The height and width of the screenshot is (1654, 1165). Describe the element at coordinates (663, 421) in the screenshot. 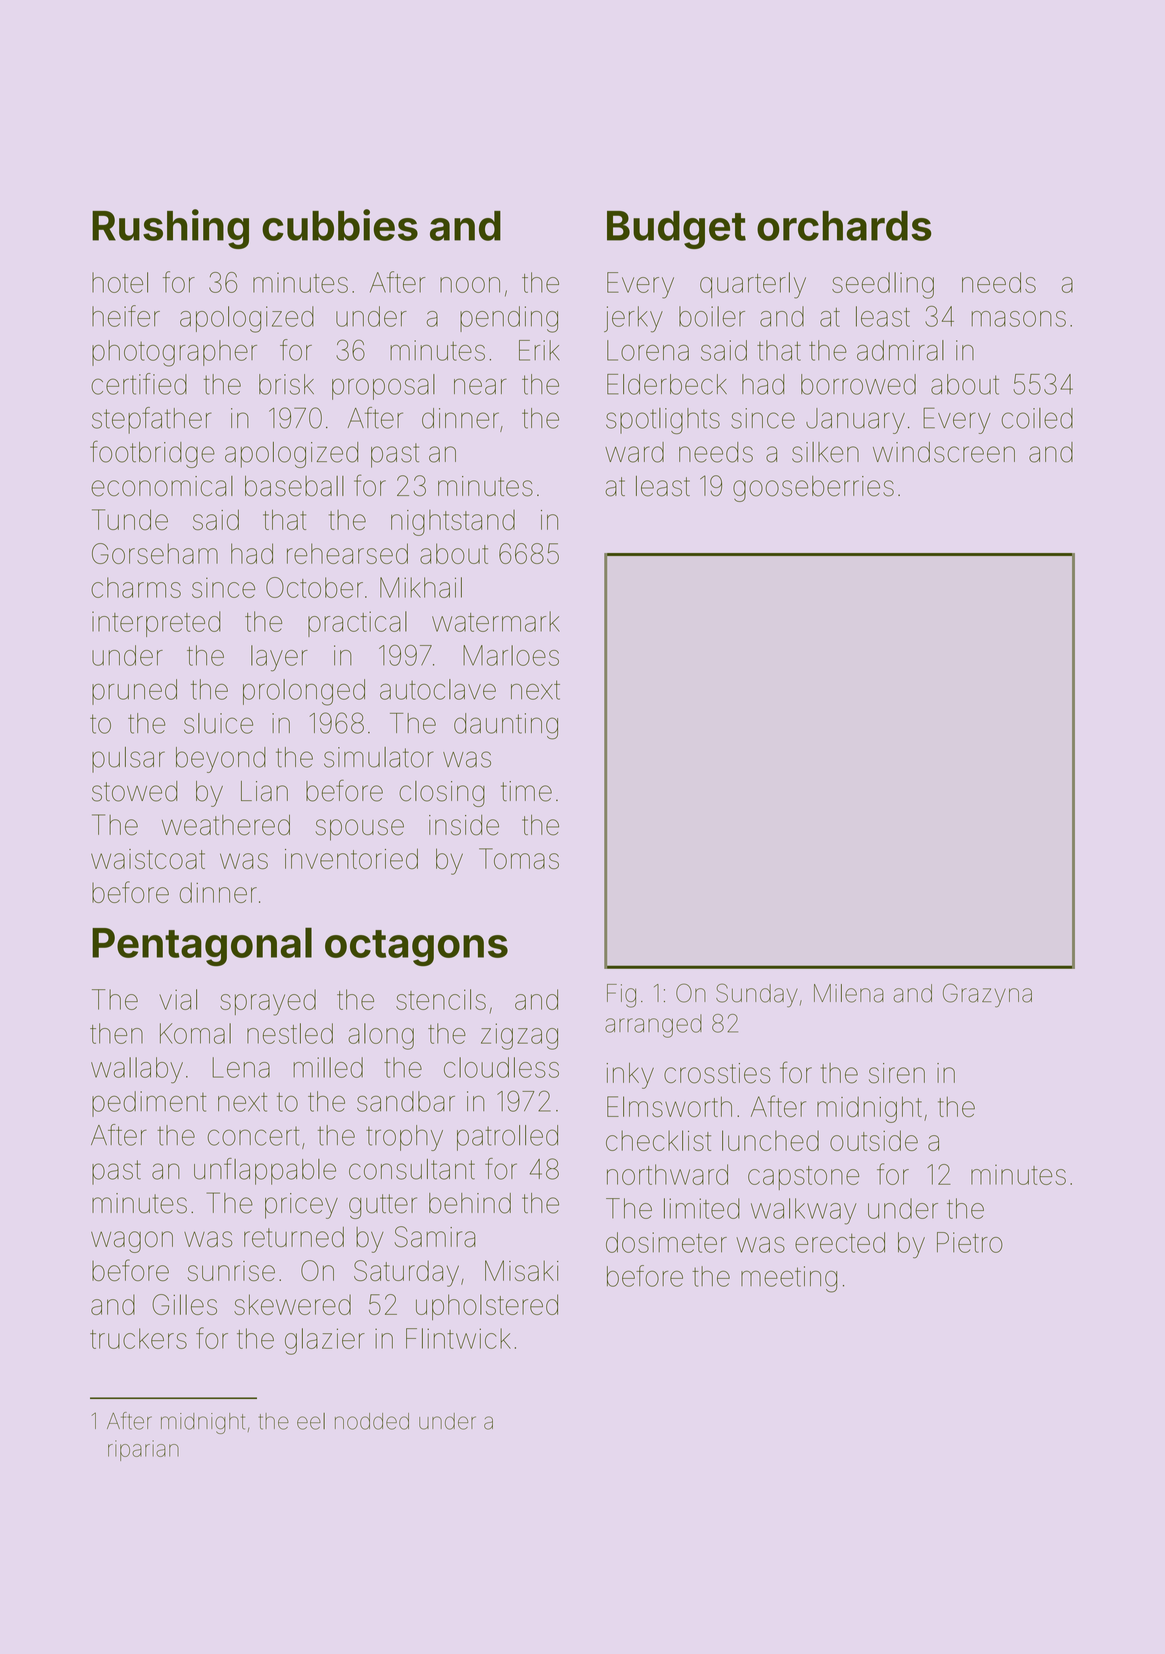

I see `spotlights` at that location.
